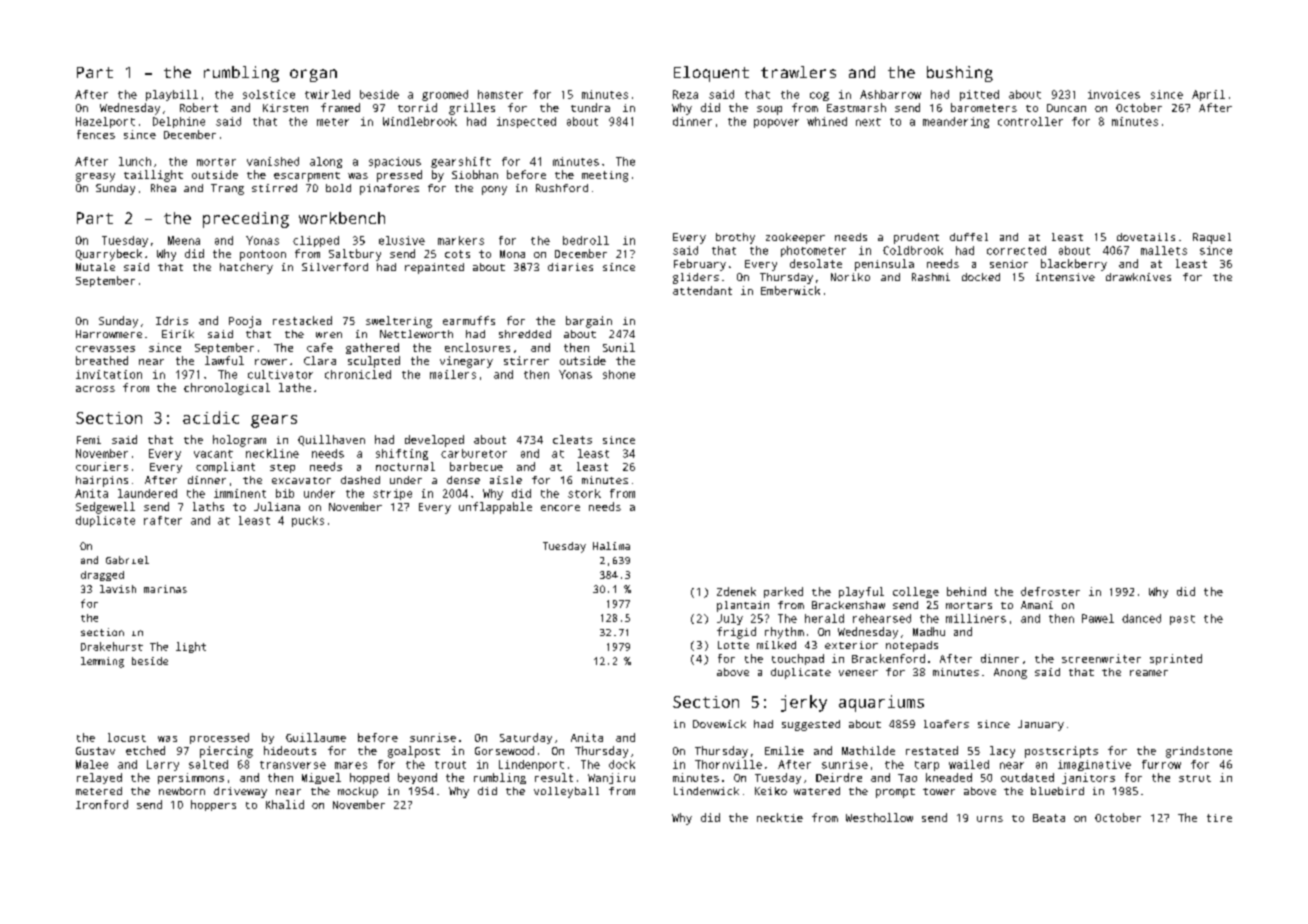  I want to click on Ironford, so click(102, 804).
